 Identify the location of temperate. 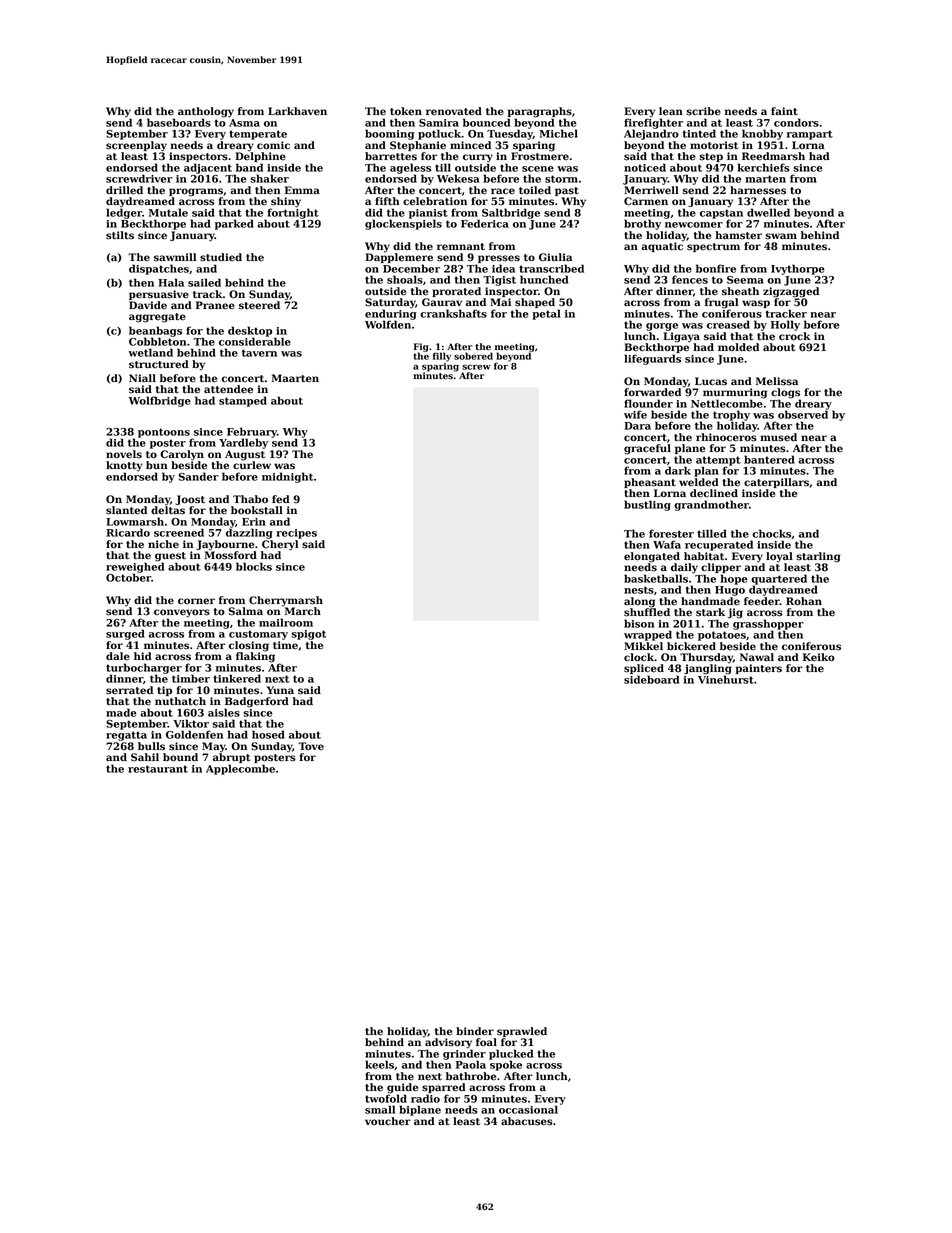
(258, 135).
